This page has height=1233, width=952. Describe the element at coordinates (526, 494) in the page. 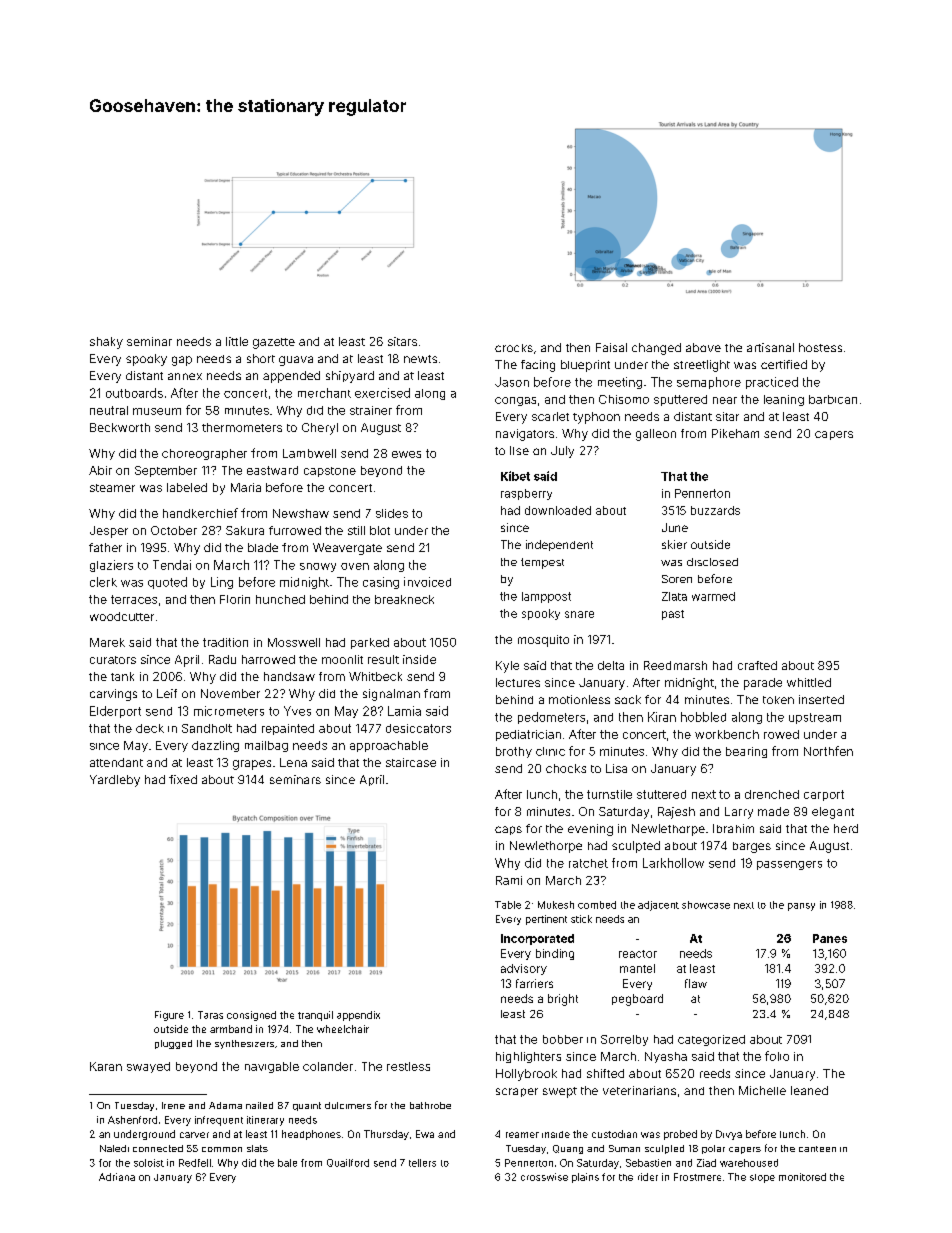

I see `raspberry` at that location.
